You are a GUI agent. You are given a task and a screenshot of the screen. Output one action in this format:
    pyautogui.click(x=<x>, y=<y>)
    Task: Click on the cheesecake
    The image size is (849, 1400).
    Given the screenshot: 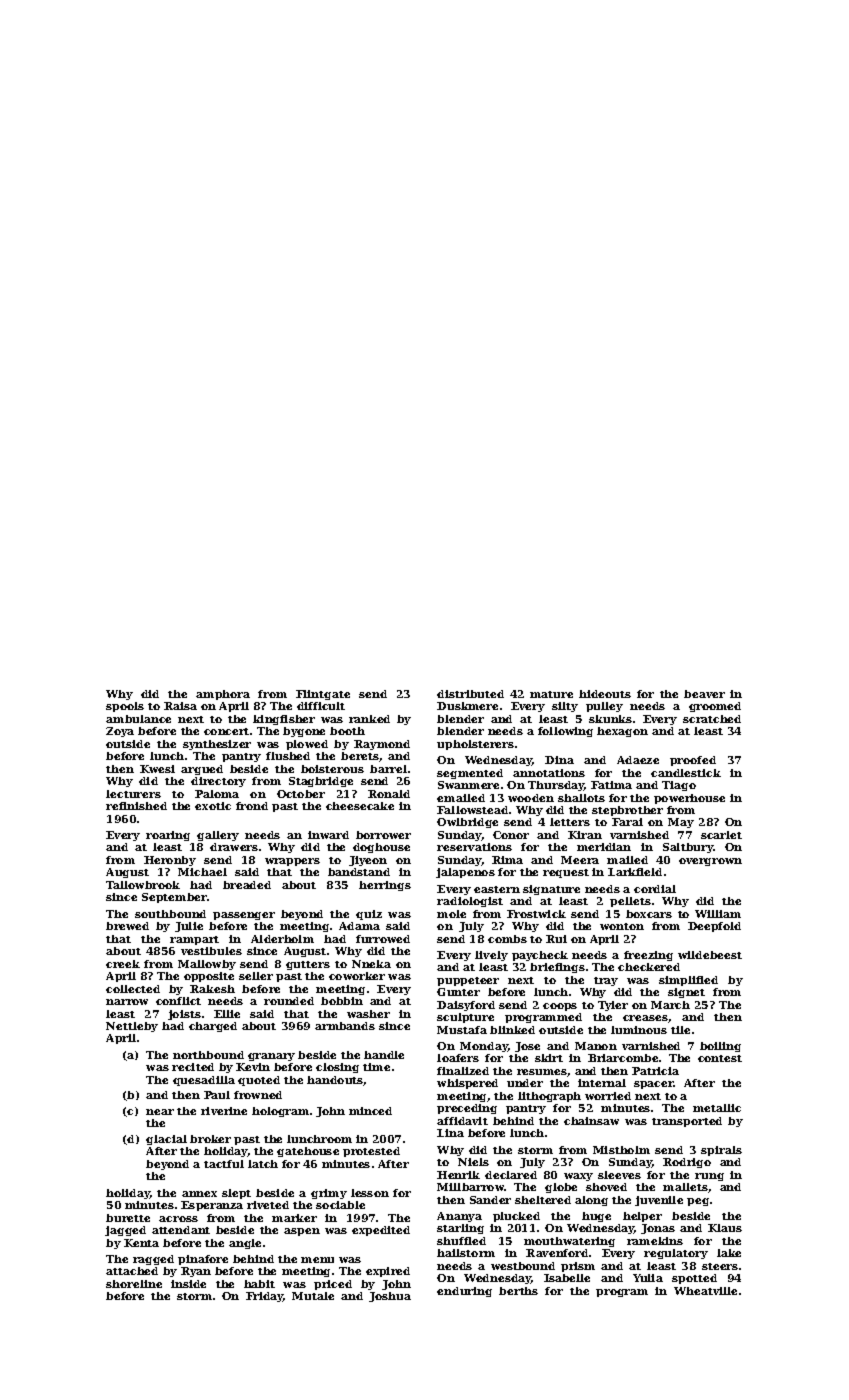 What is the action you would take?
    pyautogui.click(x=360, y=806)
